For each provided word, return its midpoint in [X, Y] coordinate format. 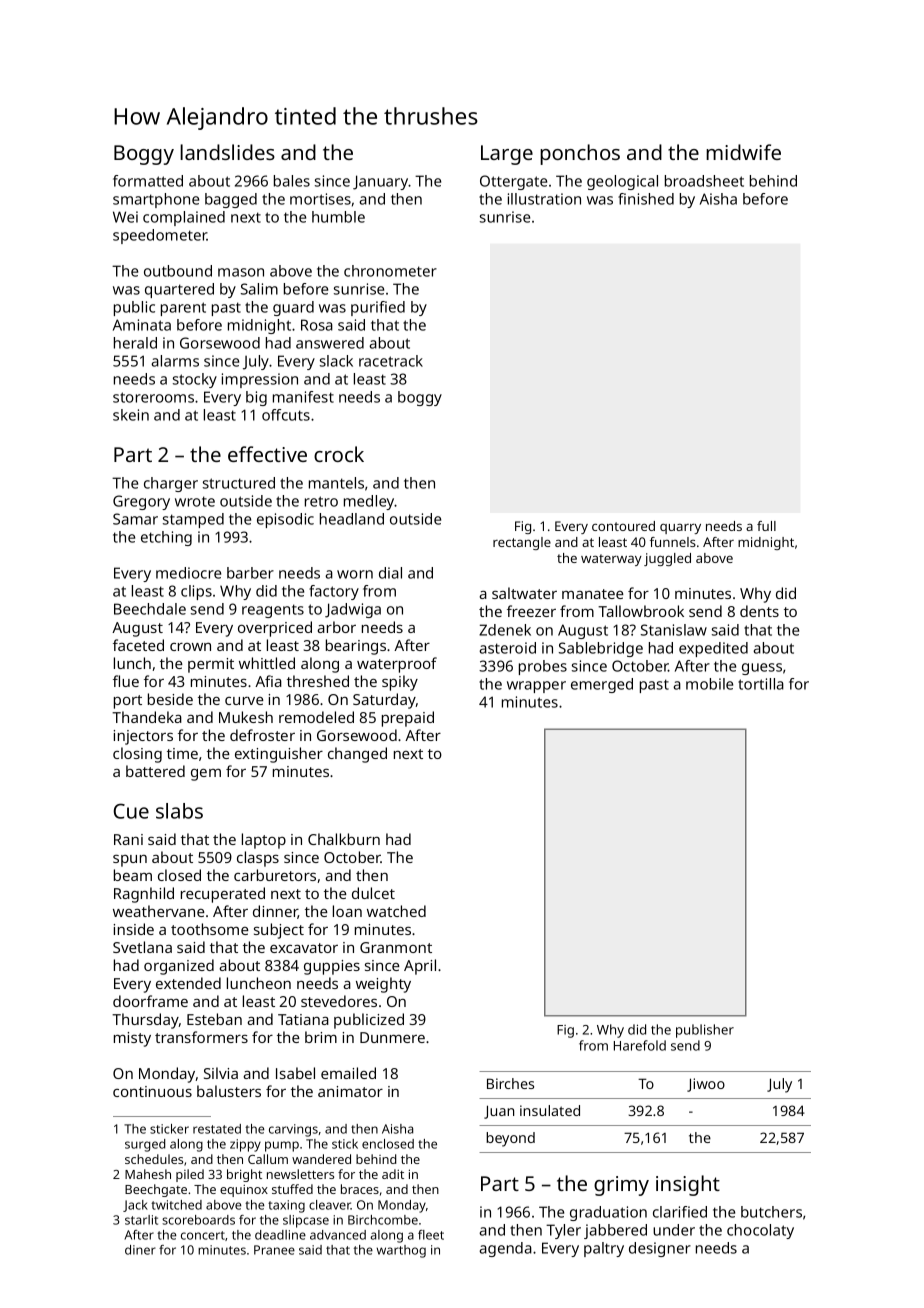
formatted [148, 181]
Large [507, 155]
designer [660, 1249]
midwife [743, 152]
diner [140, 1250]
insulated [550, 1110]
